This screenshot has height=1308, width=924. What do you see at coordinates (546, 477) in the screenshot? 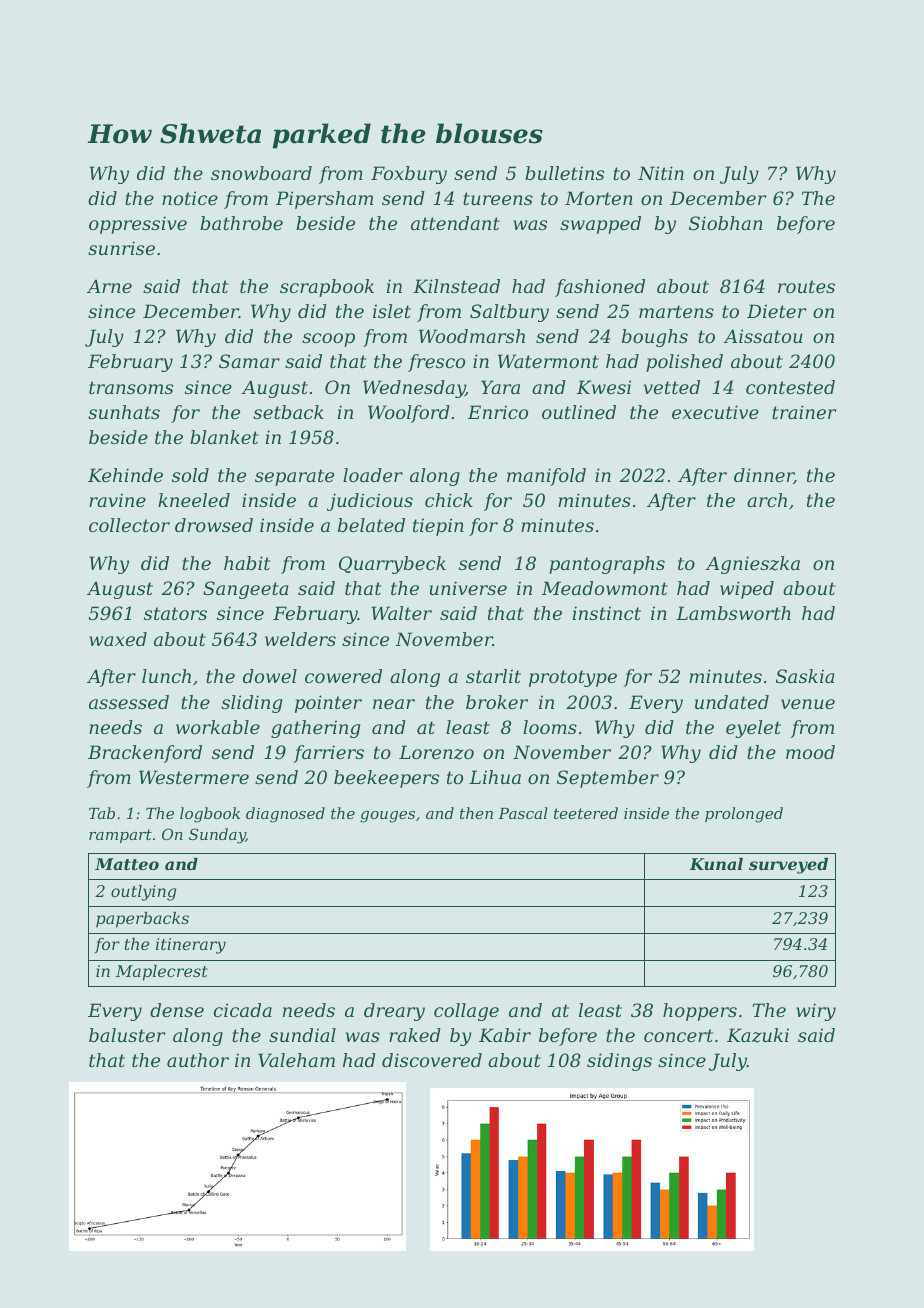
I see `manifold` at bounding box center [546, 477].
